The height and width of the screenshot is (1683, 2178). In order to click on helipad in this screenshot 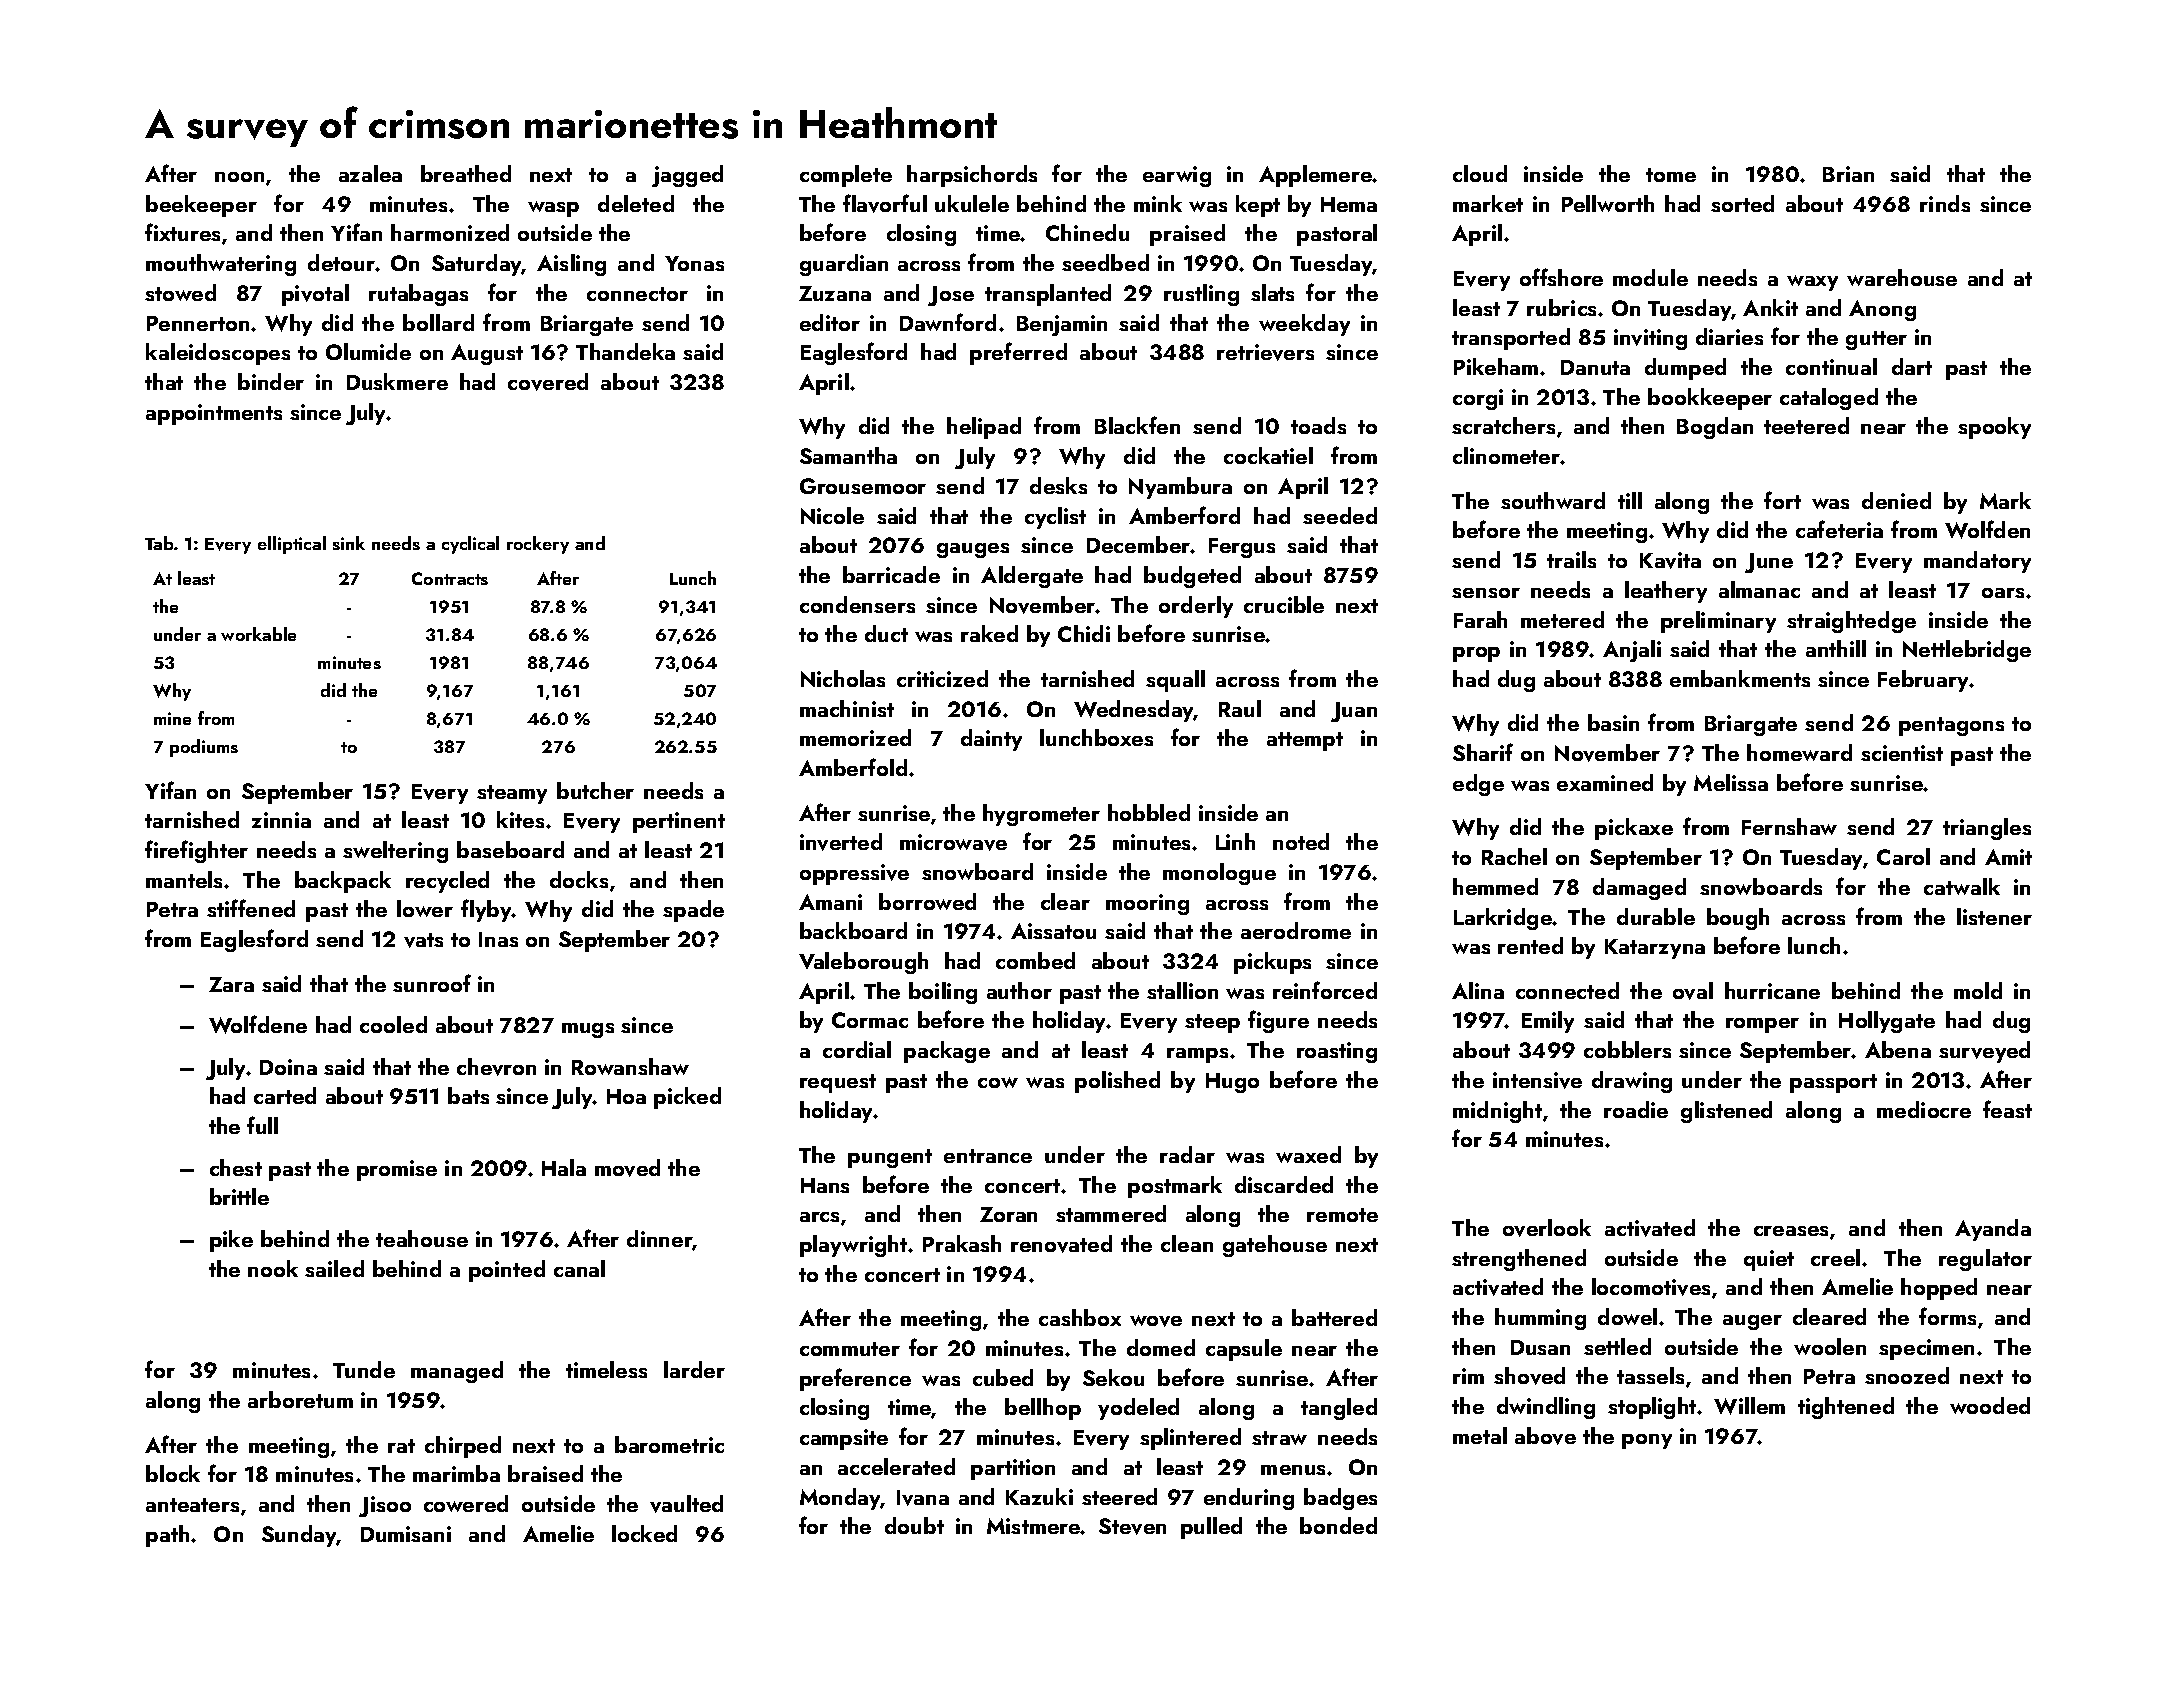, I will do `click(984, 428)`.
